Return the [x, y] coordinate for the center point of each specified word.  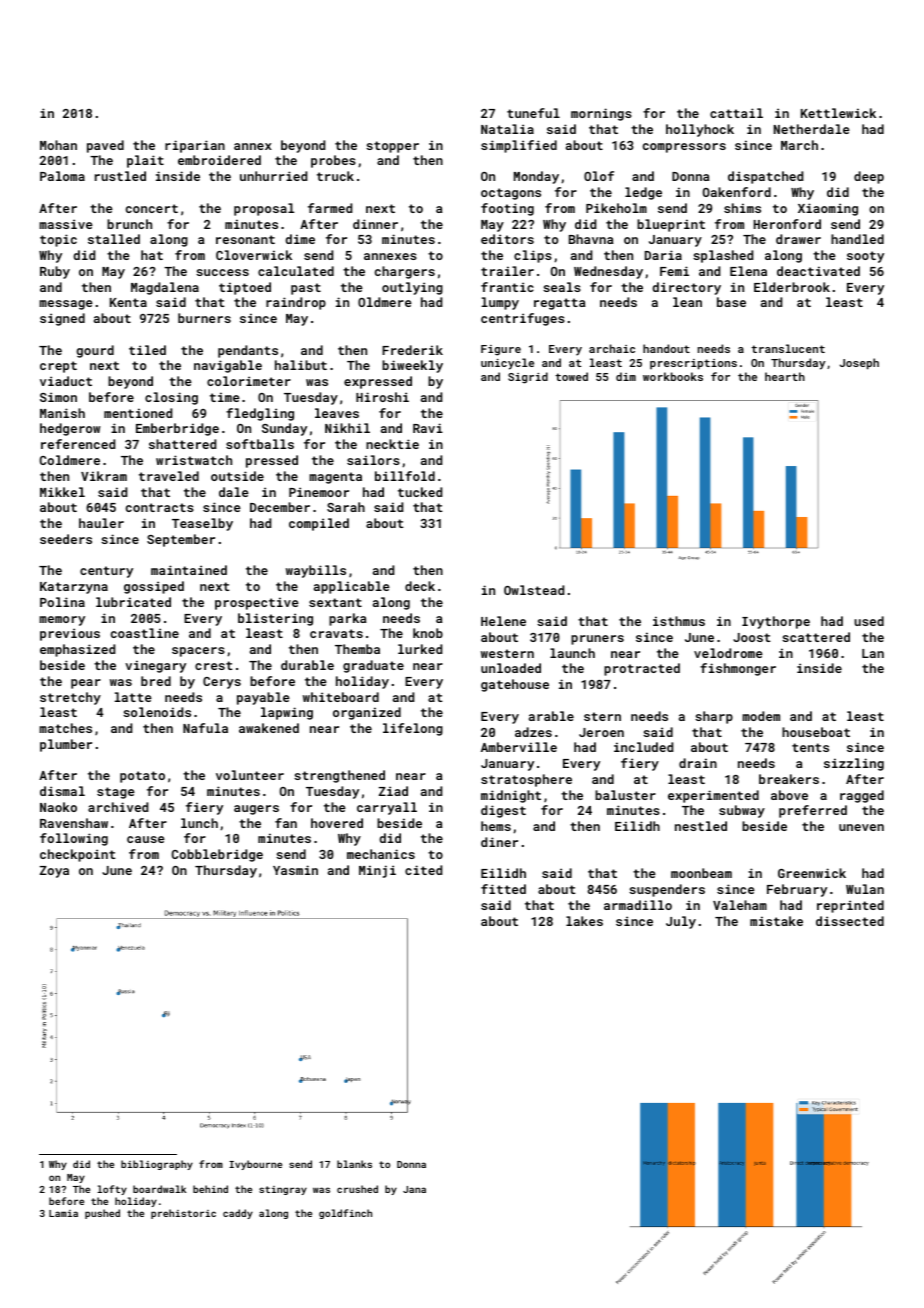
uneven [861, 827]
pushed [102, 1214]
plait [145, 161]
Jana [414, 1189]
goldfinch [345, 1214]
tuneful [533, 113]
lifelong [413, 729]
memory [62, 621]
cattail [736, 113]
